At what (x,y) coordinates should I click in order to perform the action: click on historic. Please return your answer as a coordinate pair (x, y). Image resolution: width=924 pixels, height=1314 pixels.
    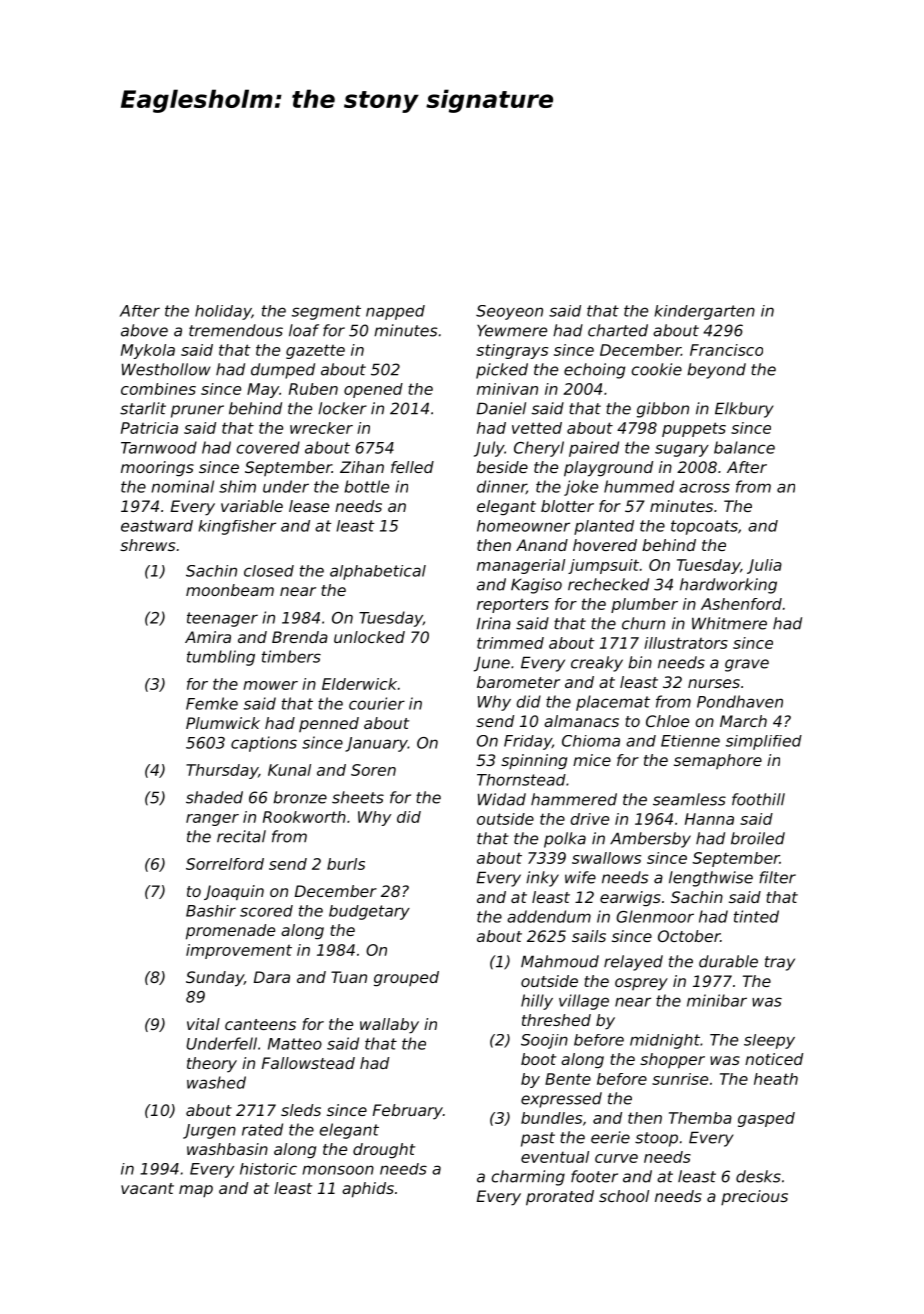
    Looking at the image, I should click on (268, 1169).
